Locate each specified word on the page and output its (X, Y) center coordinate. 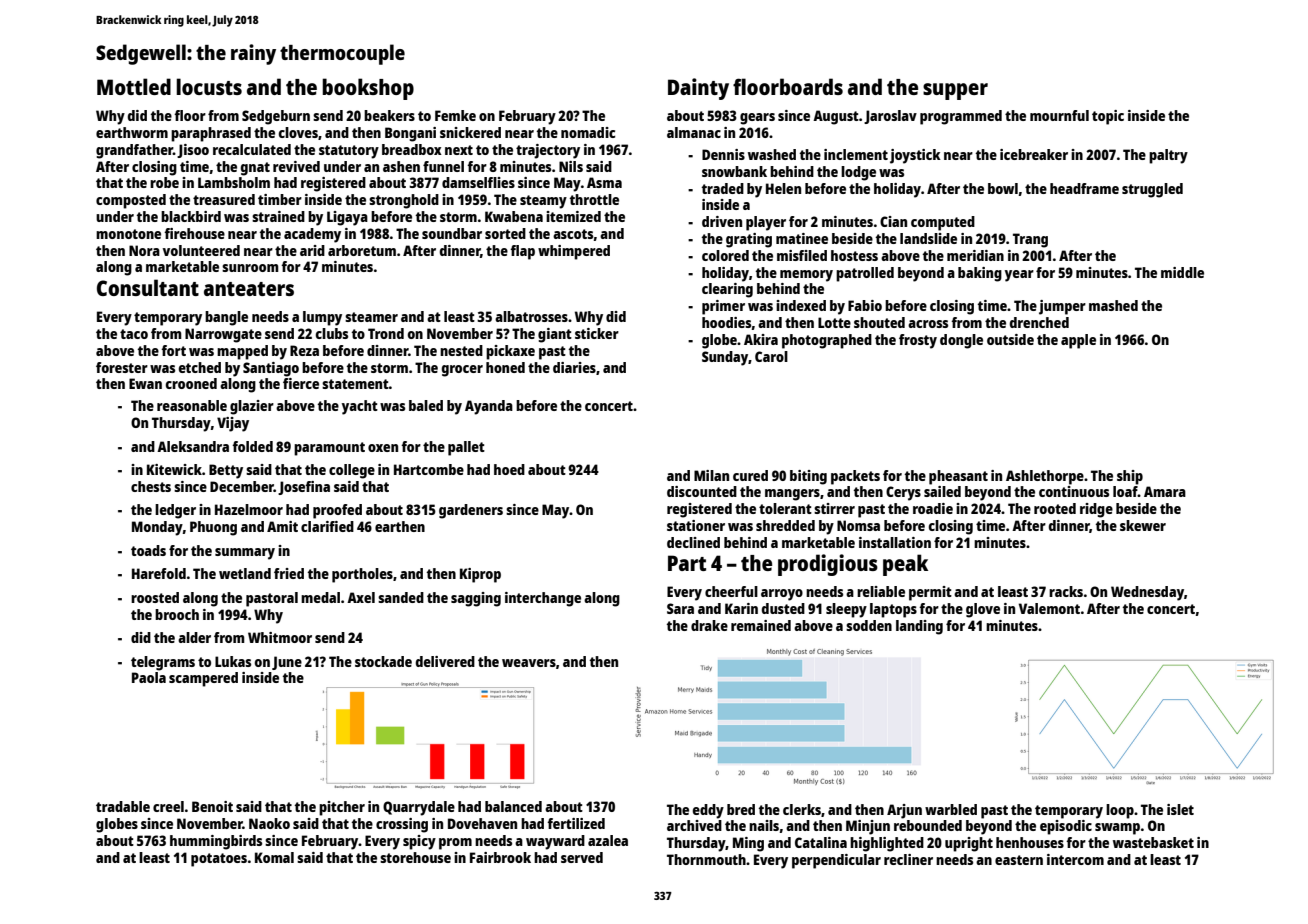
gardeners (471, 511)
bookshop (368, 89)
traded (723, 188)
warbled (951, 809)
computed (943, 223)
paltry (1168, 156)
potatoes (219, 860)
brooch (177, 614)
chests (151, 486)
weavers (529, 663)
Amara (1165, 491)
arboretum (362, 250)
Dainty (698, 89)
